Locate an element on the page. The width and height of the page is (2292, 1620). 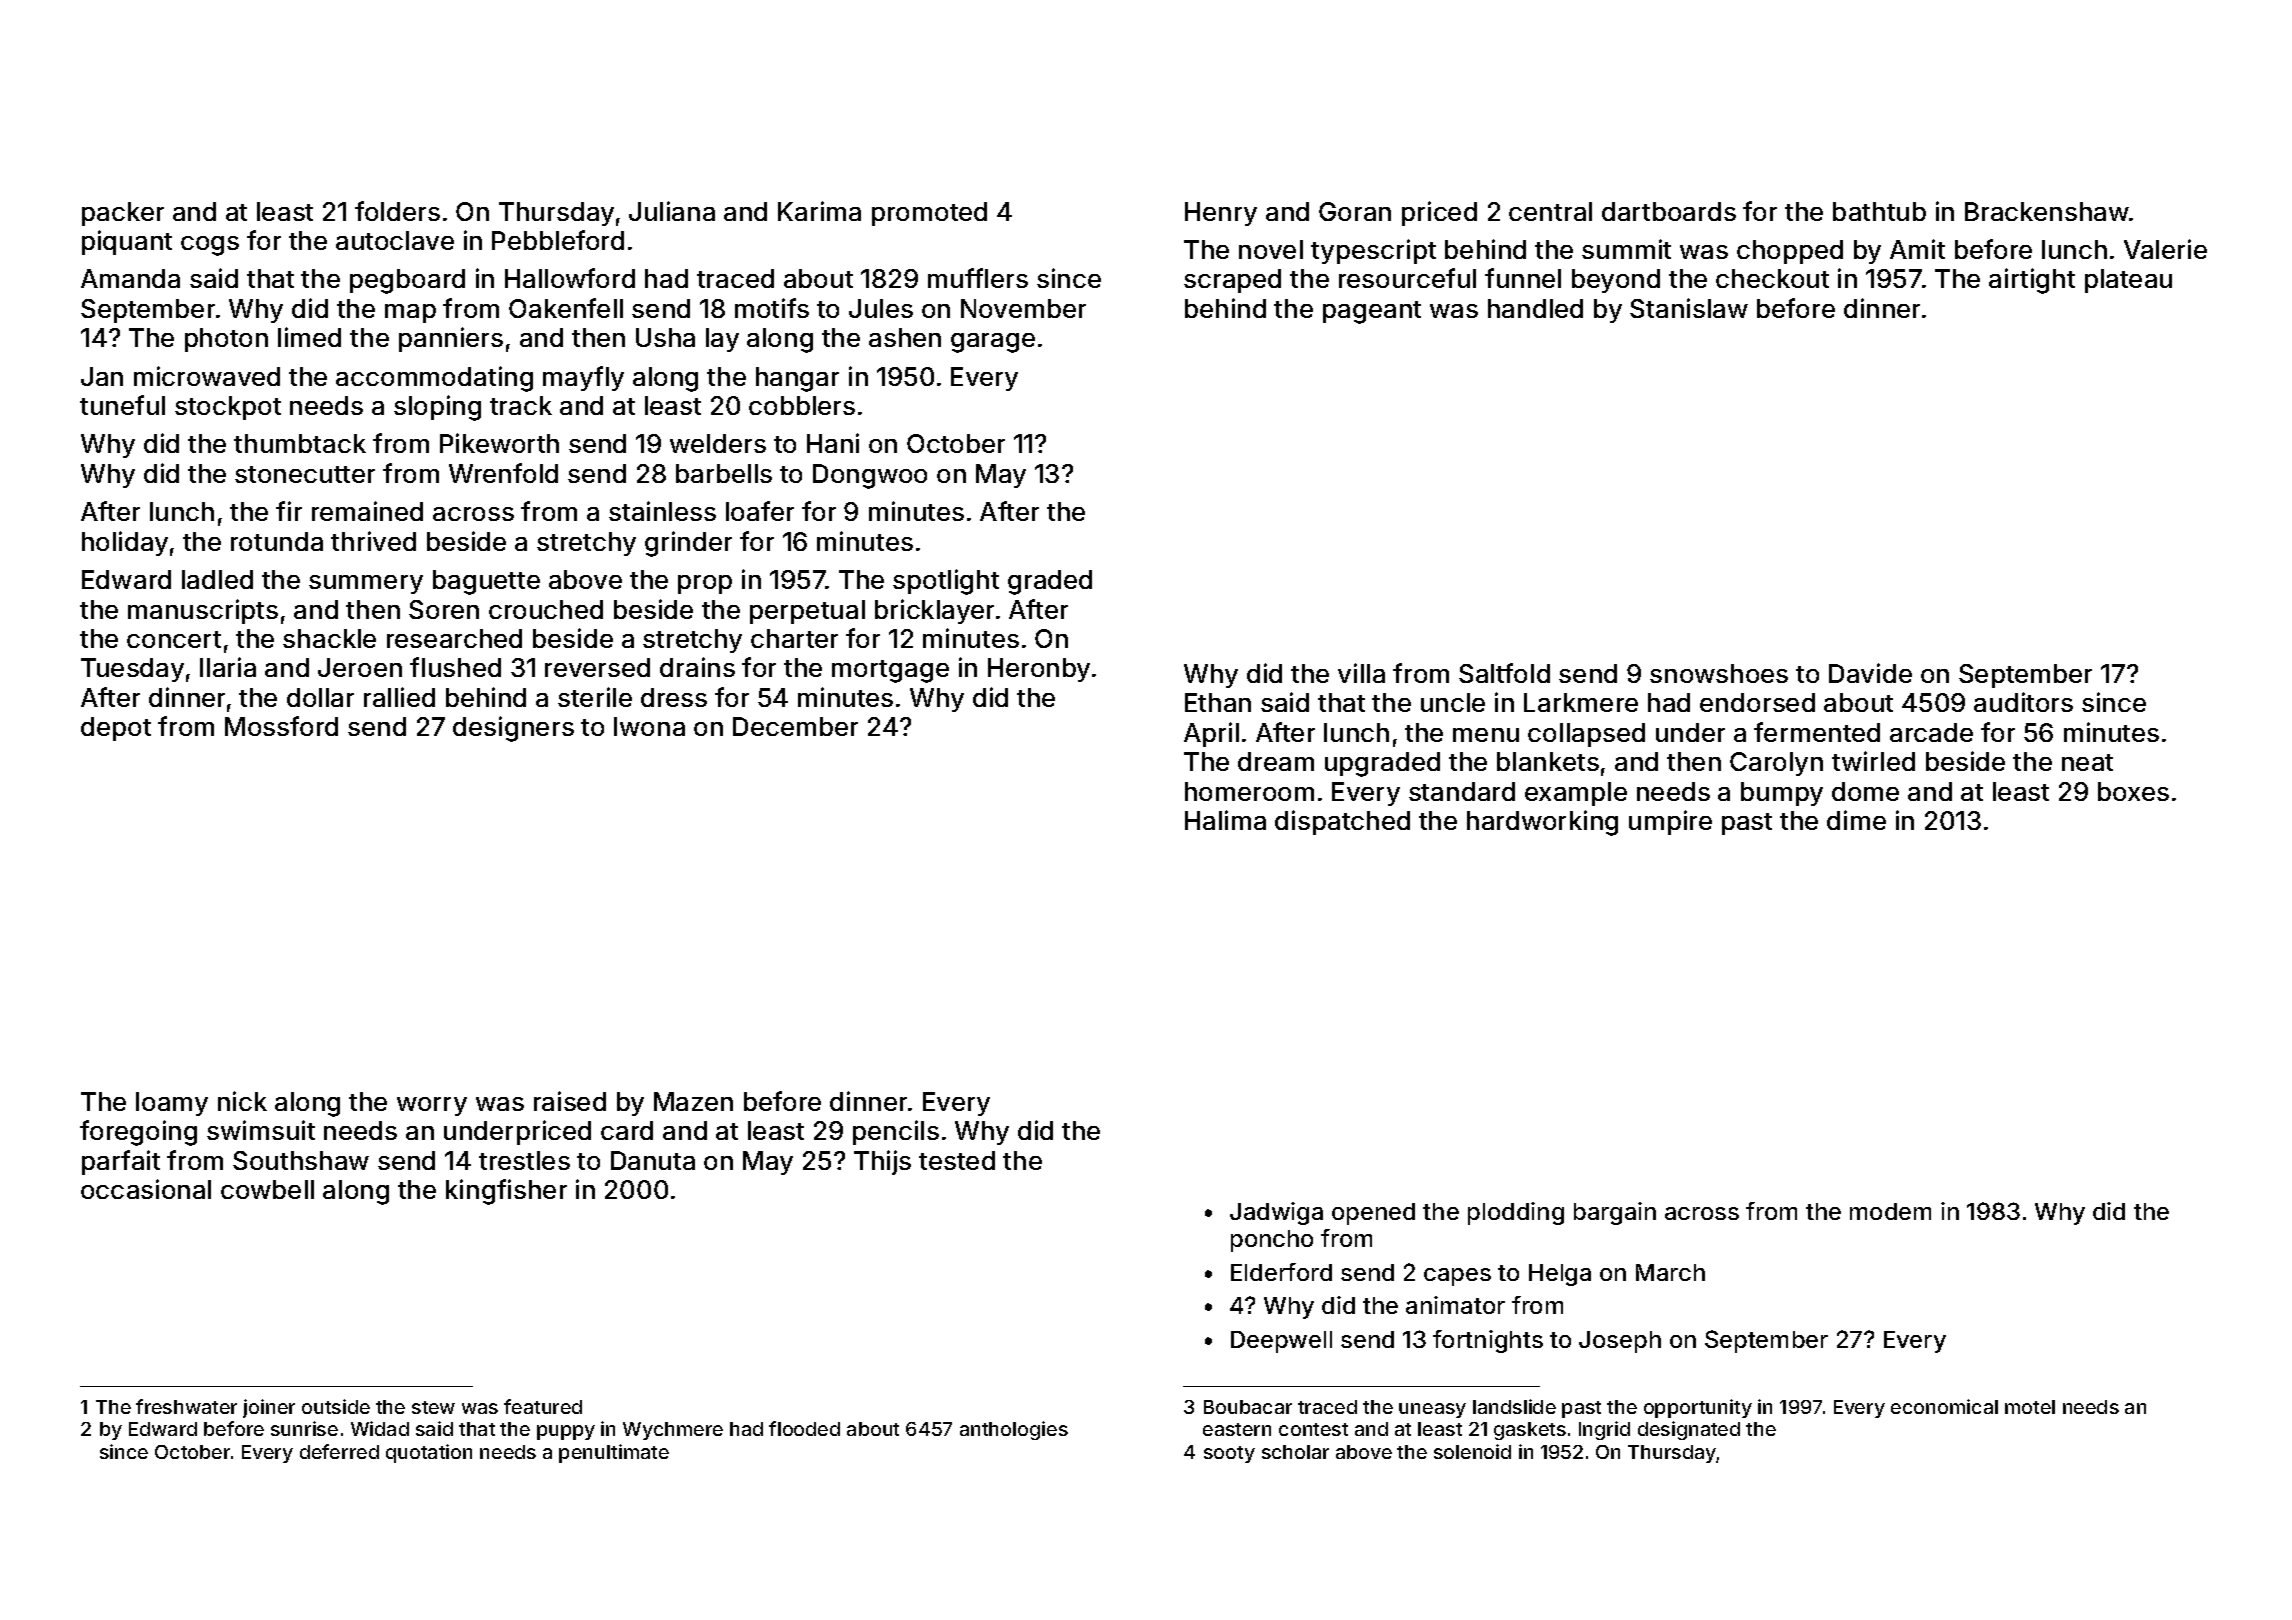
trestles is located at coordinates (524, 1160).
